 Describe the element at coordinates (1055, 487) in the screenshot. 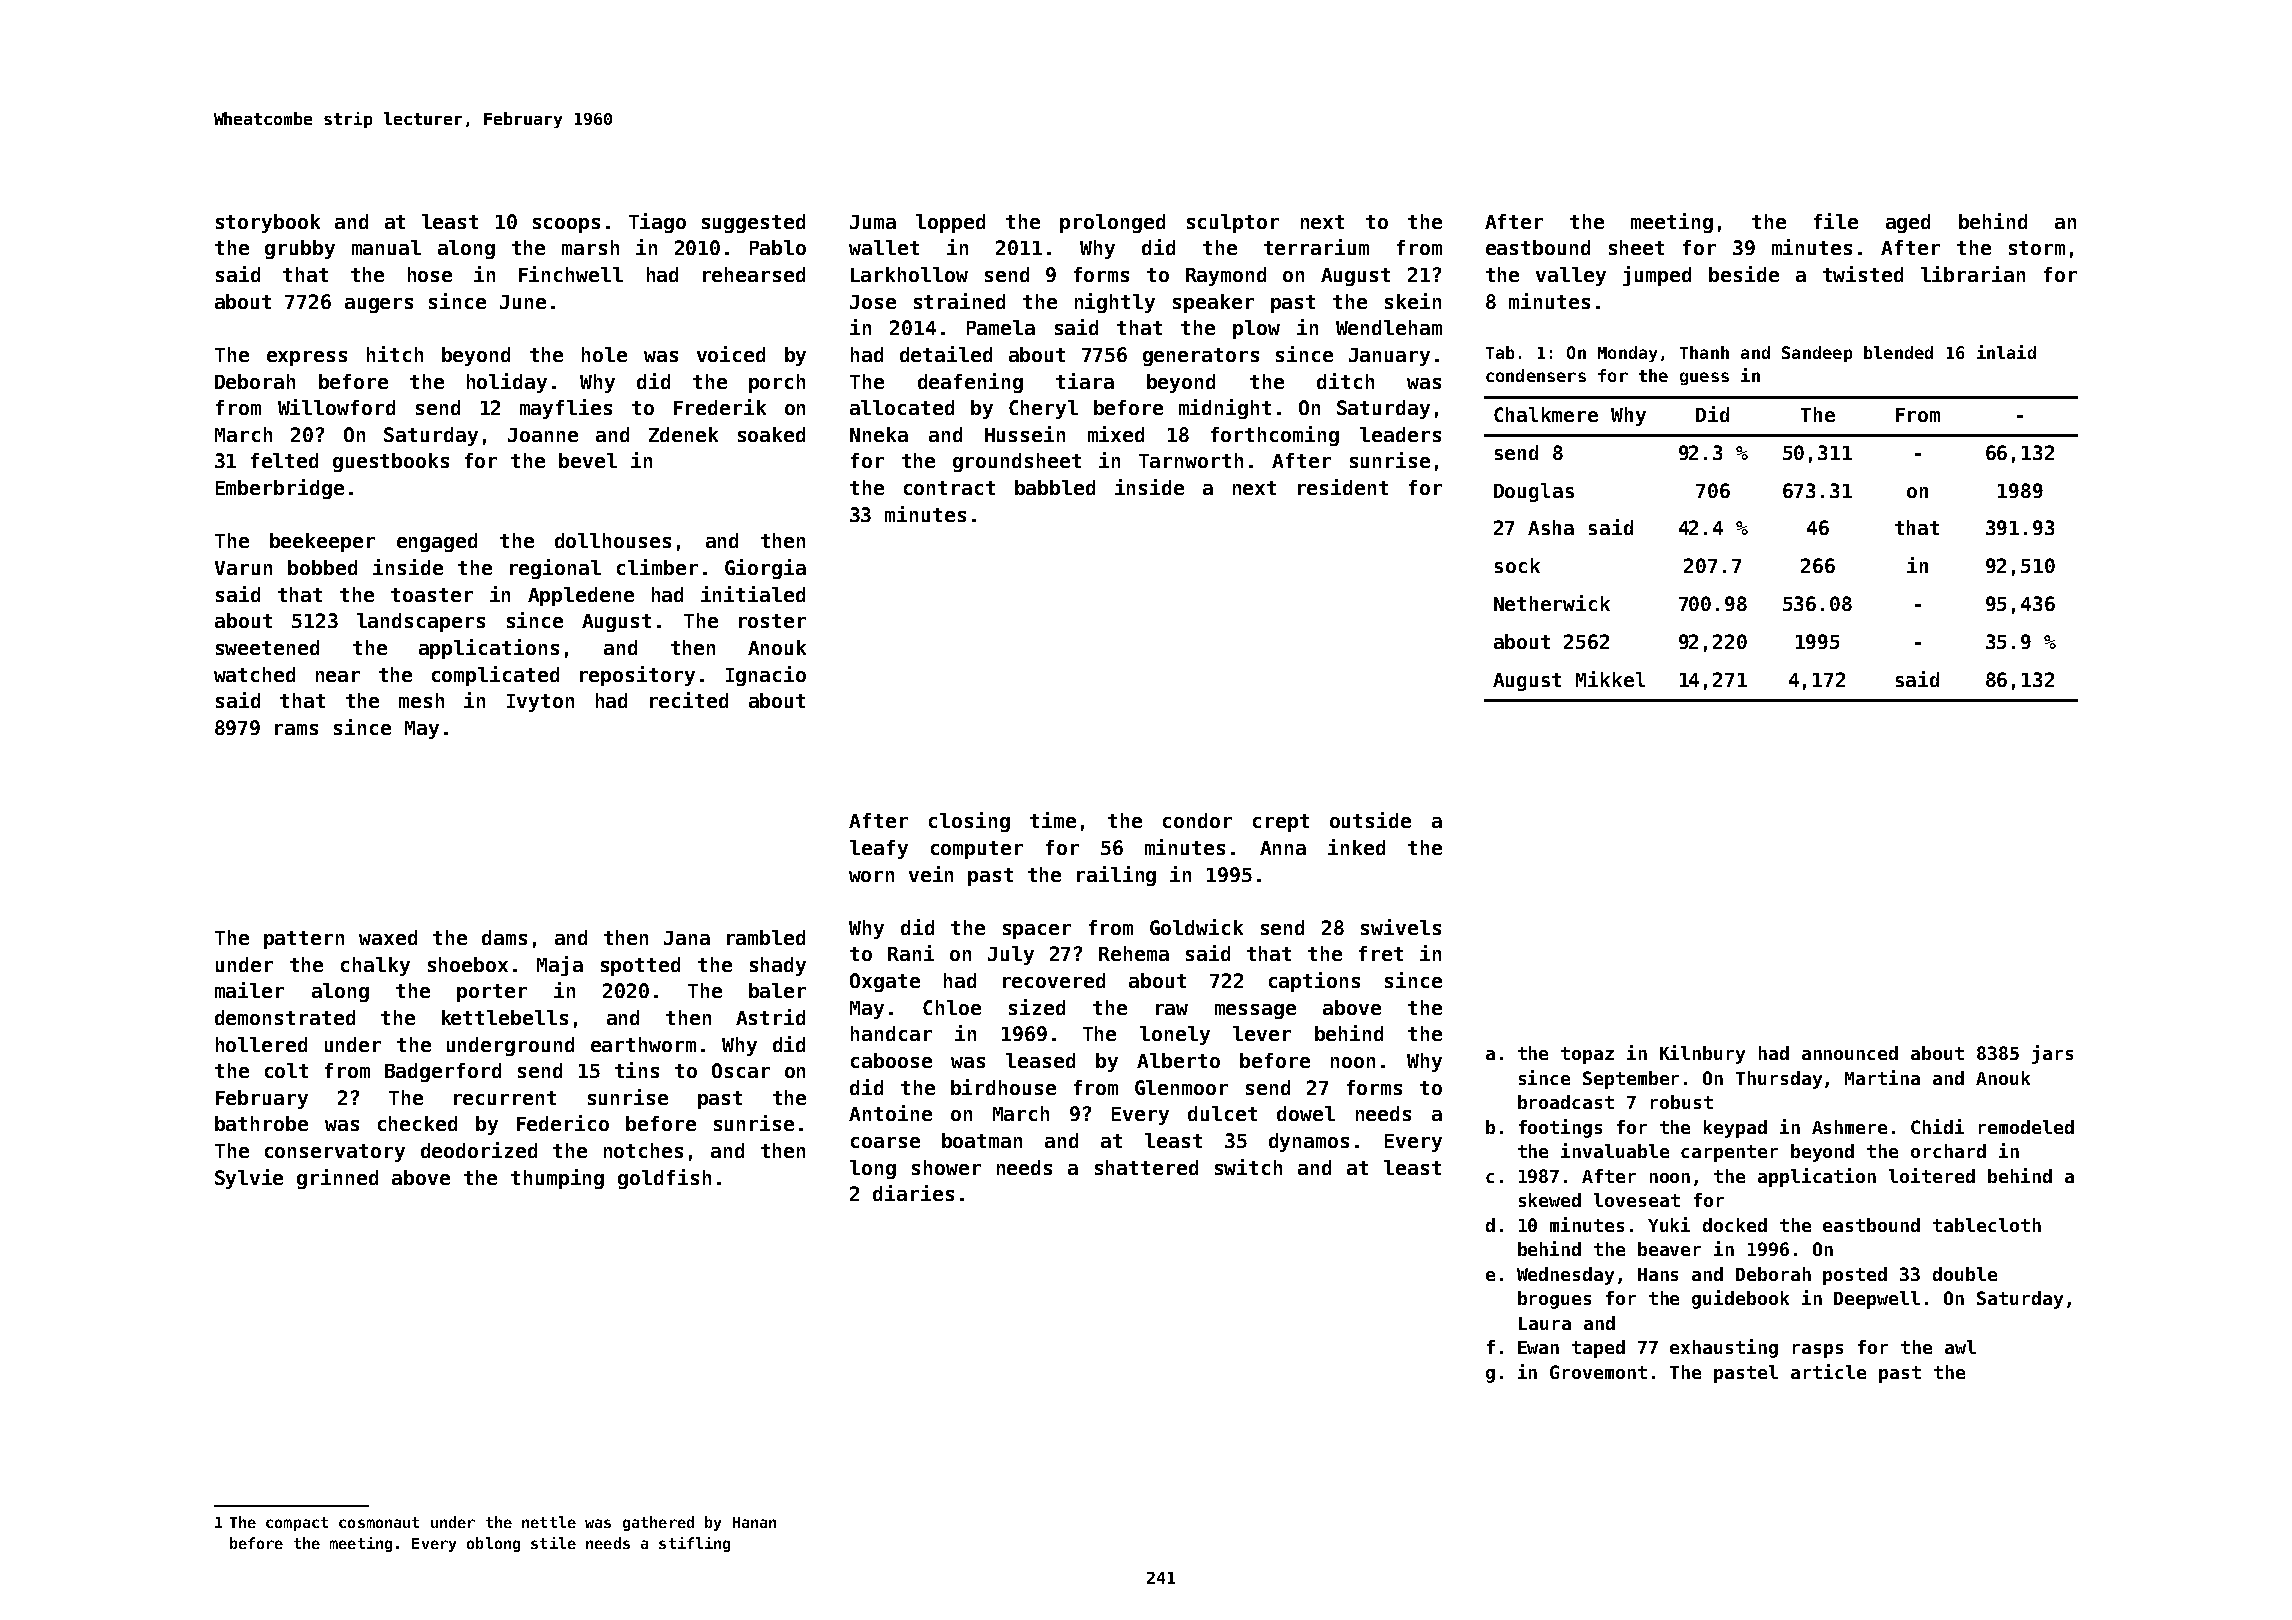

I see `babbled` at that location.
